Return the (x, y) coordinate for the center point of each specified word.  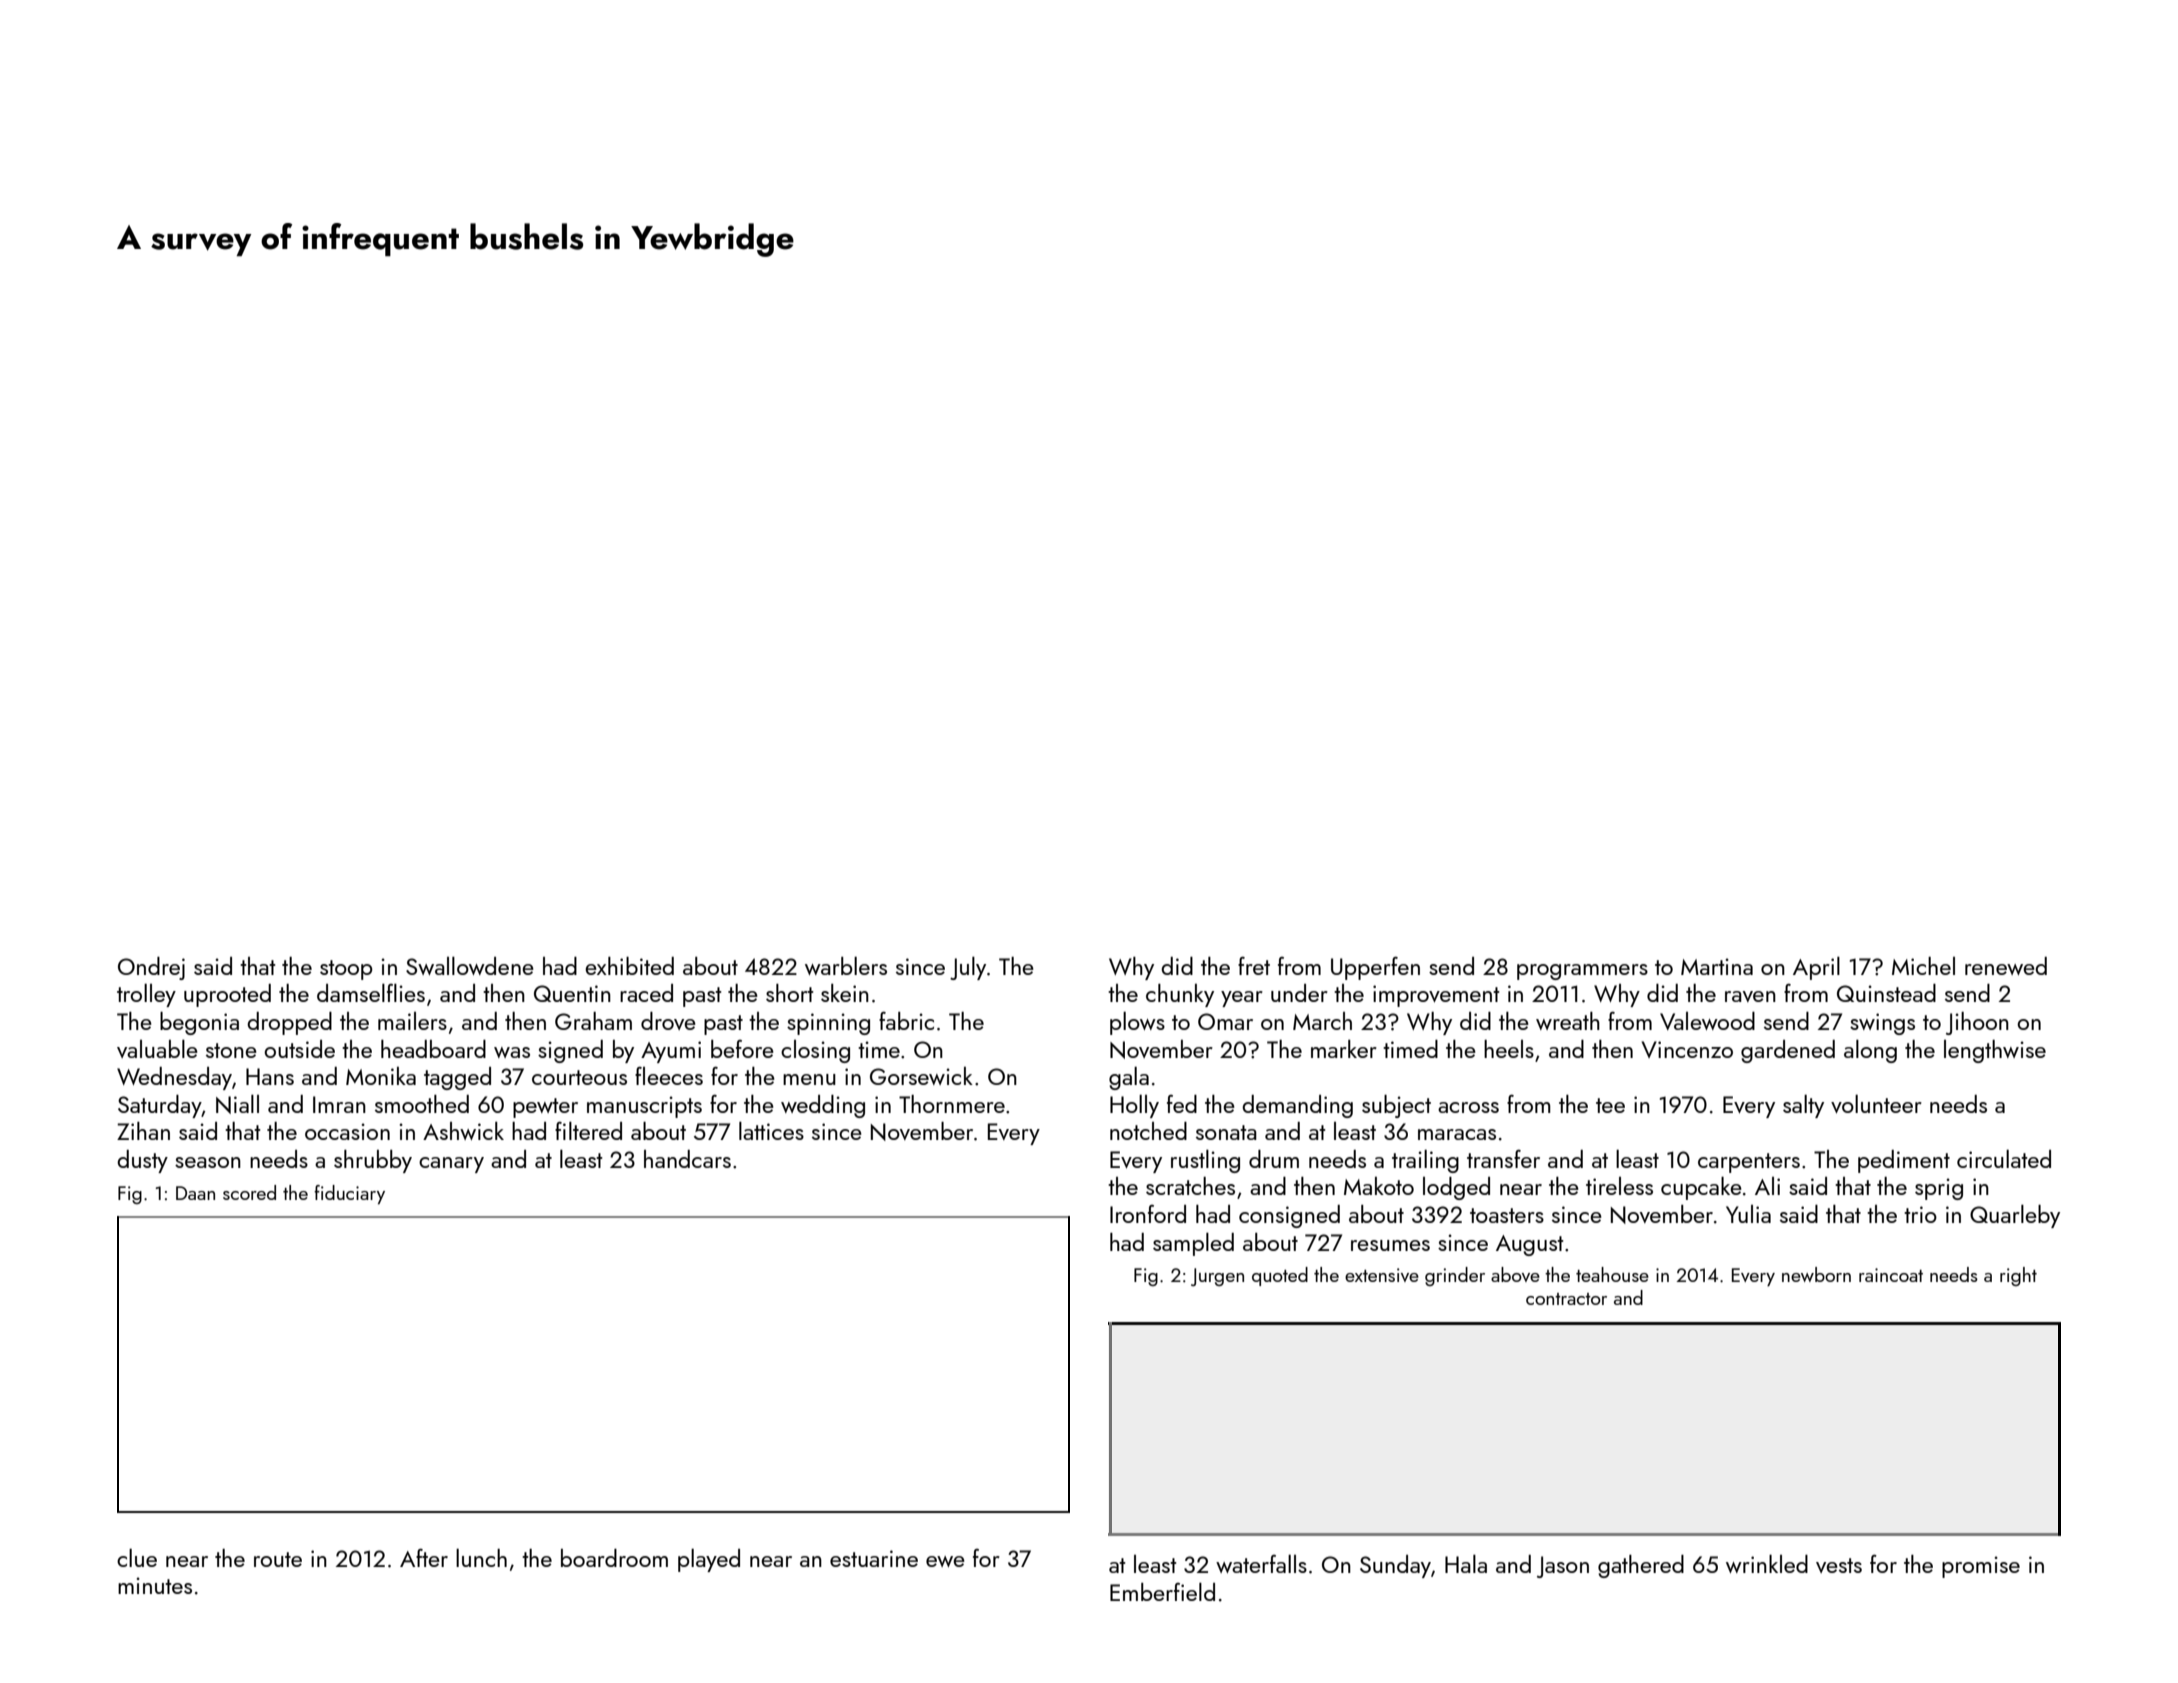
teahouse (1612, 1274)
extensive (1382, 1275)
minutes (155, 1585)
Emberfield (1162, 1591)
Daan (195, 1193)
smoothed (422, 1104)
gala (1129, 1078)
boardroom (614, 1558)
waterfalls (1261, 1563)
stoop (346, 970)
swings (1882, 1024)
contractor (1566, 1299)
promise (1981, 1567)
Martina (1717, 966)
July (968, 968)
